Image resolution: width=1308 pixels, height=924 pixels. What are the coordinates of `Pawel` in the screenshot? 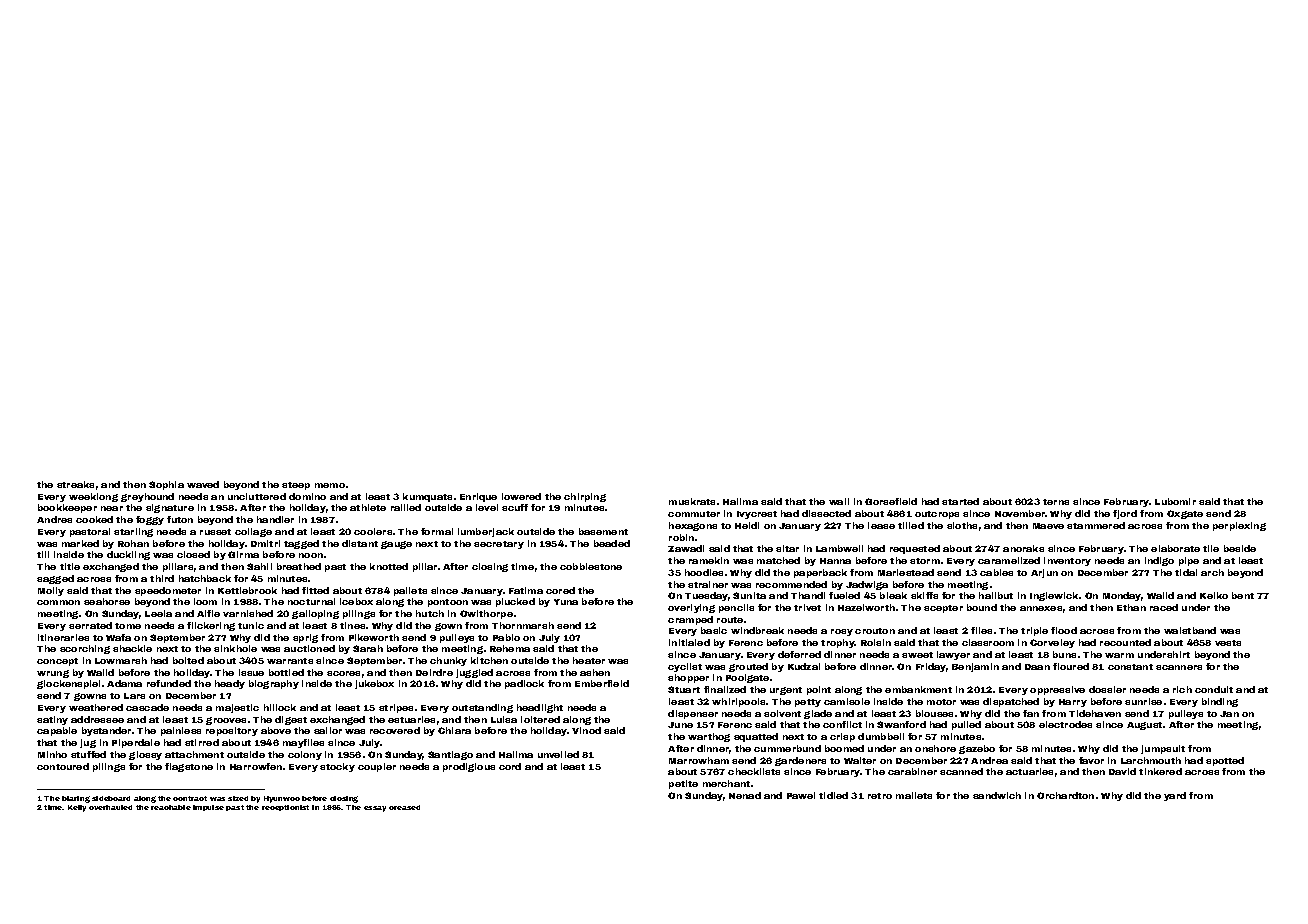 It's located at (801, 795).
